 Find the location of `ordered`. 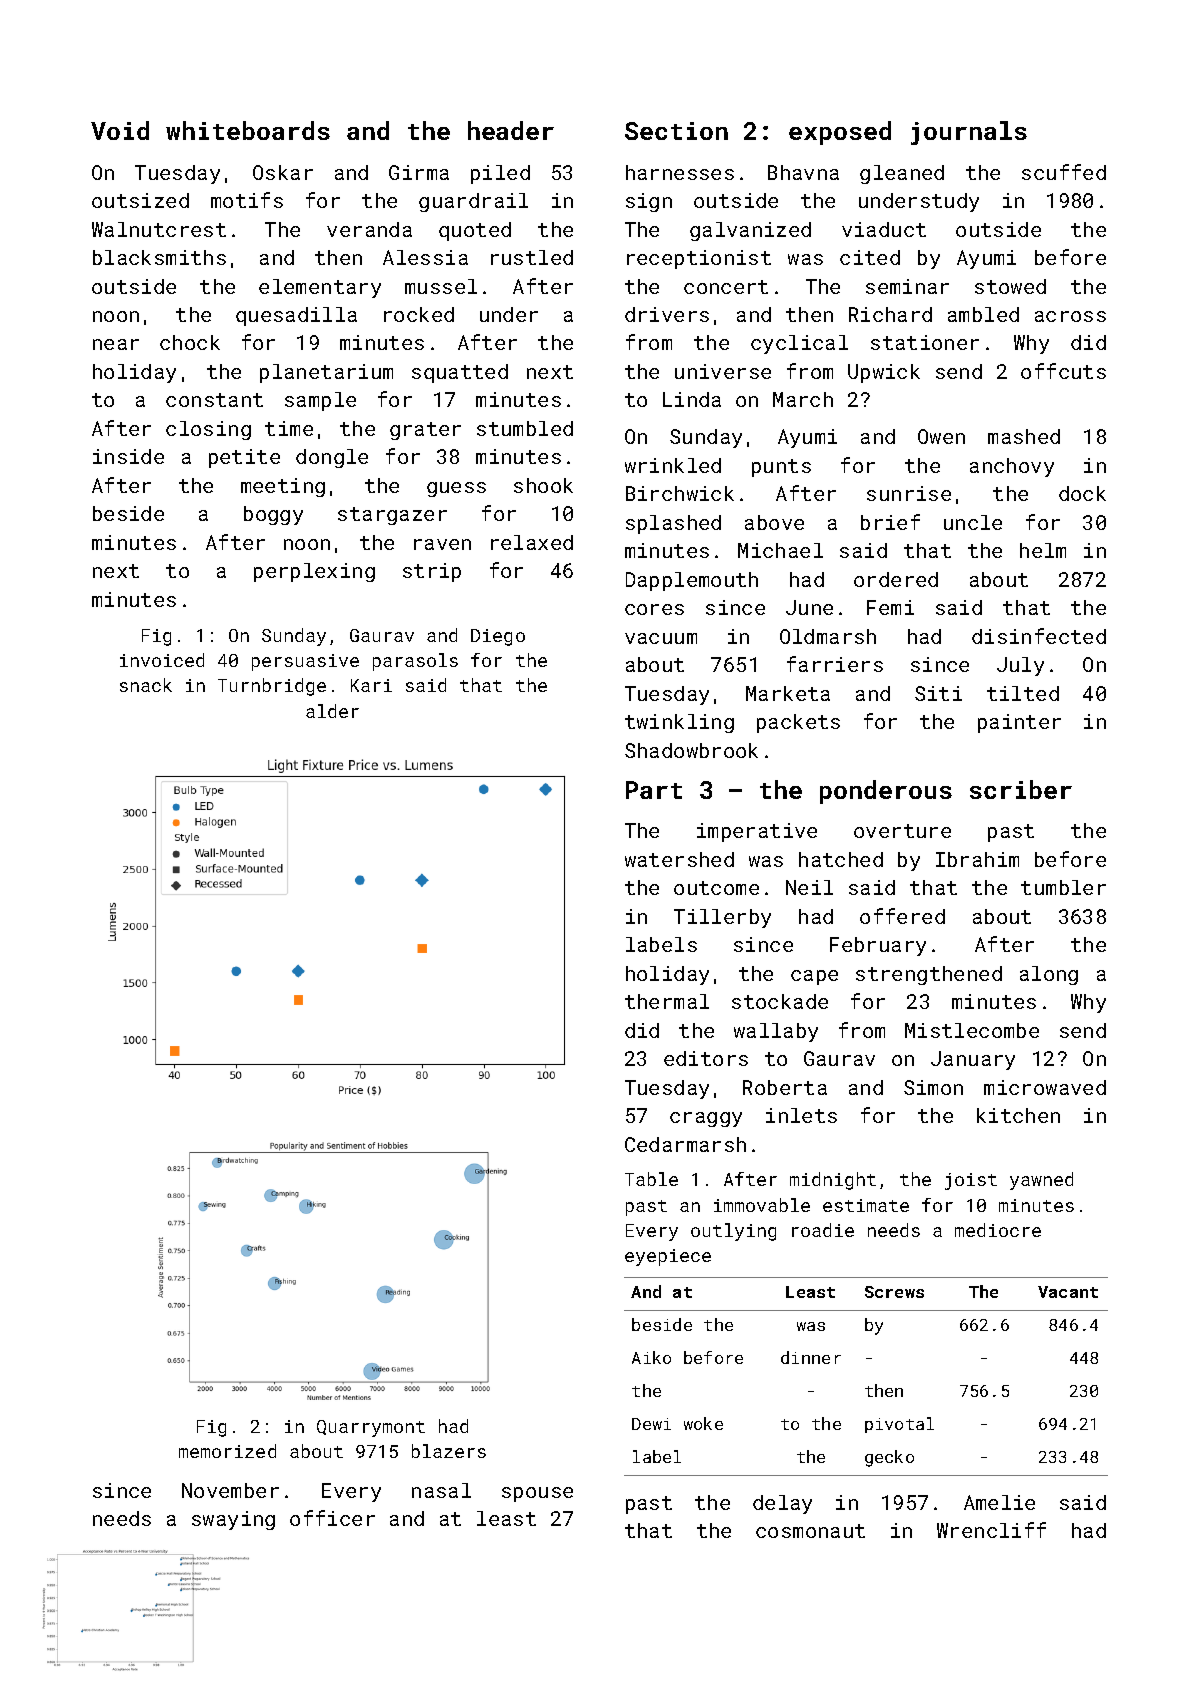

ordered is located at coordinates (896, 579).
